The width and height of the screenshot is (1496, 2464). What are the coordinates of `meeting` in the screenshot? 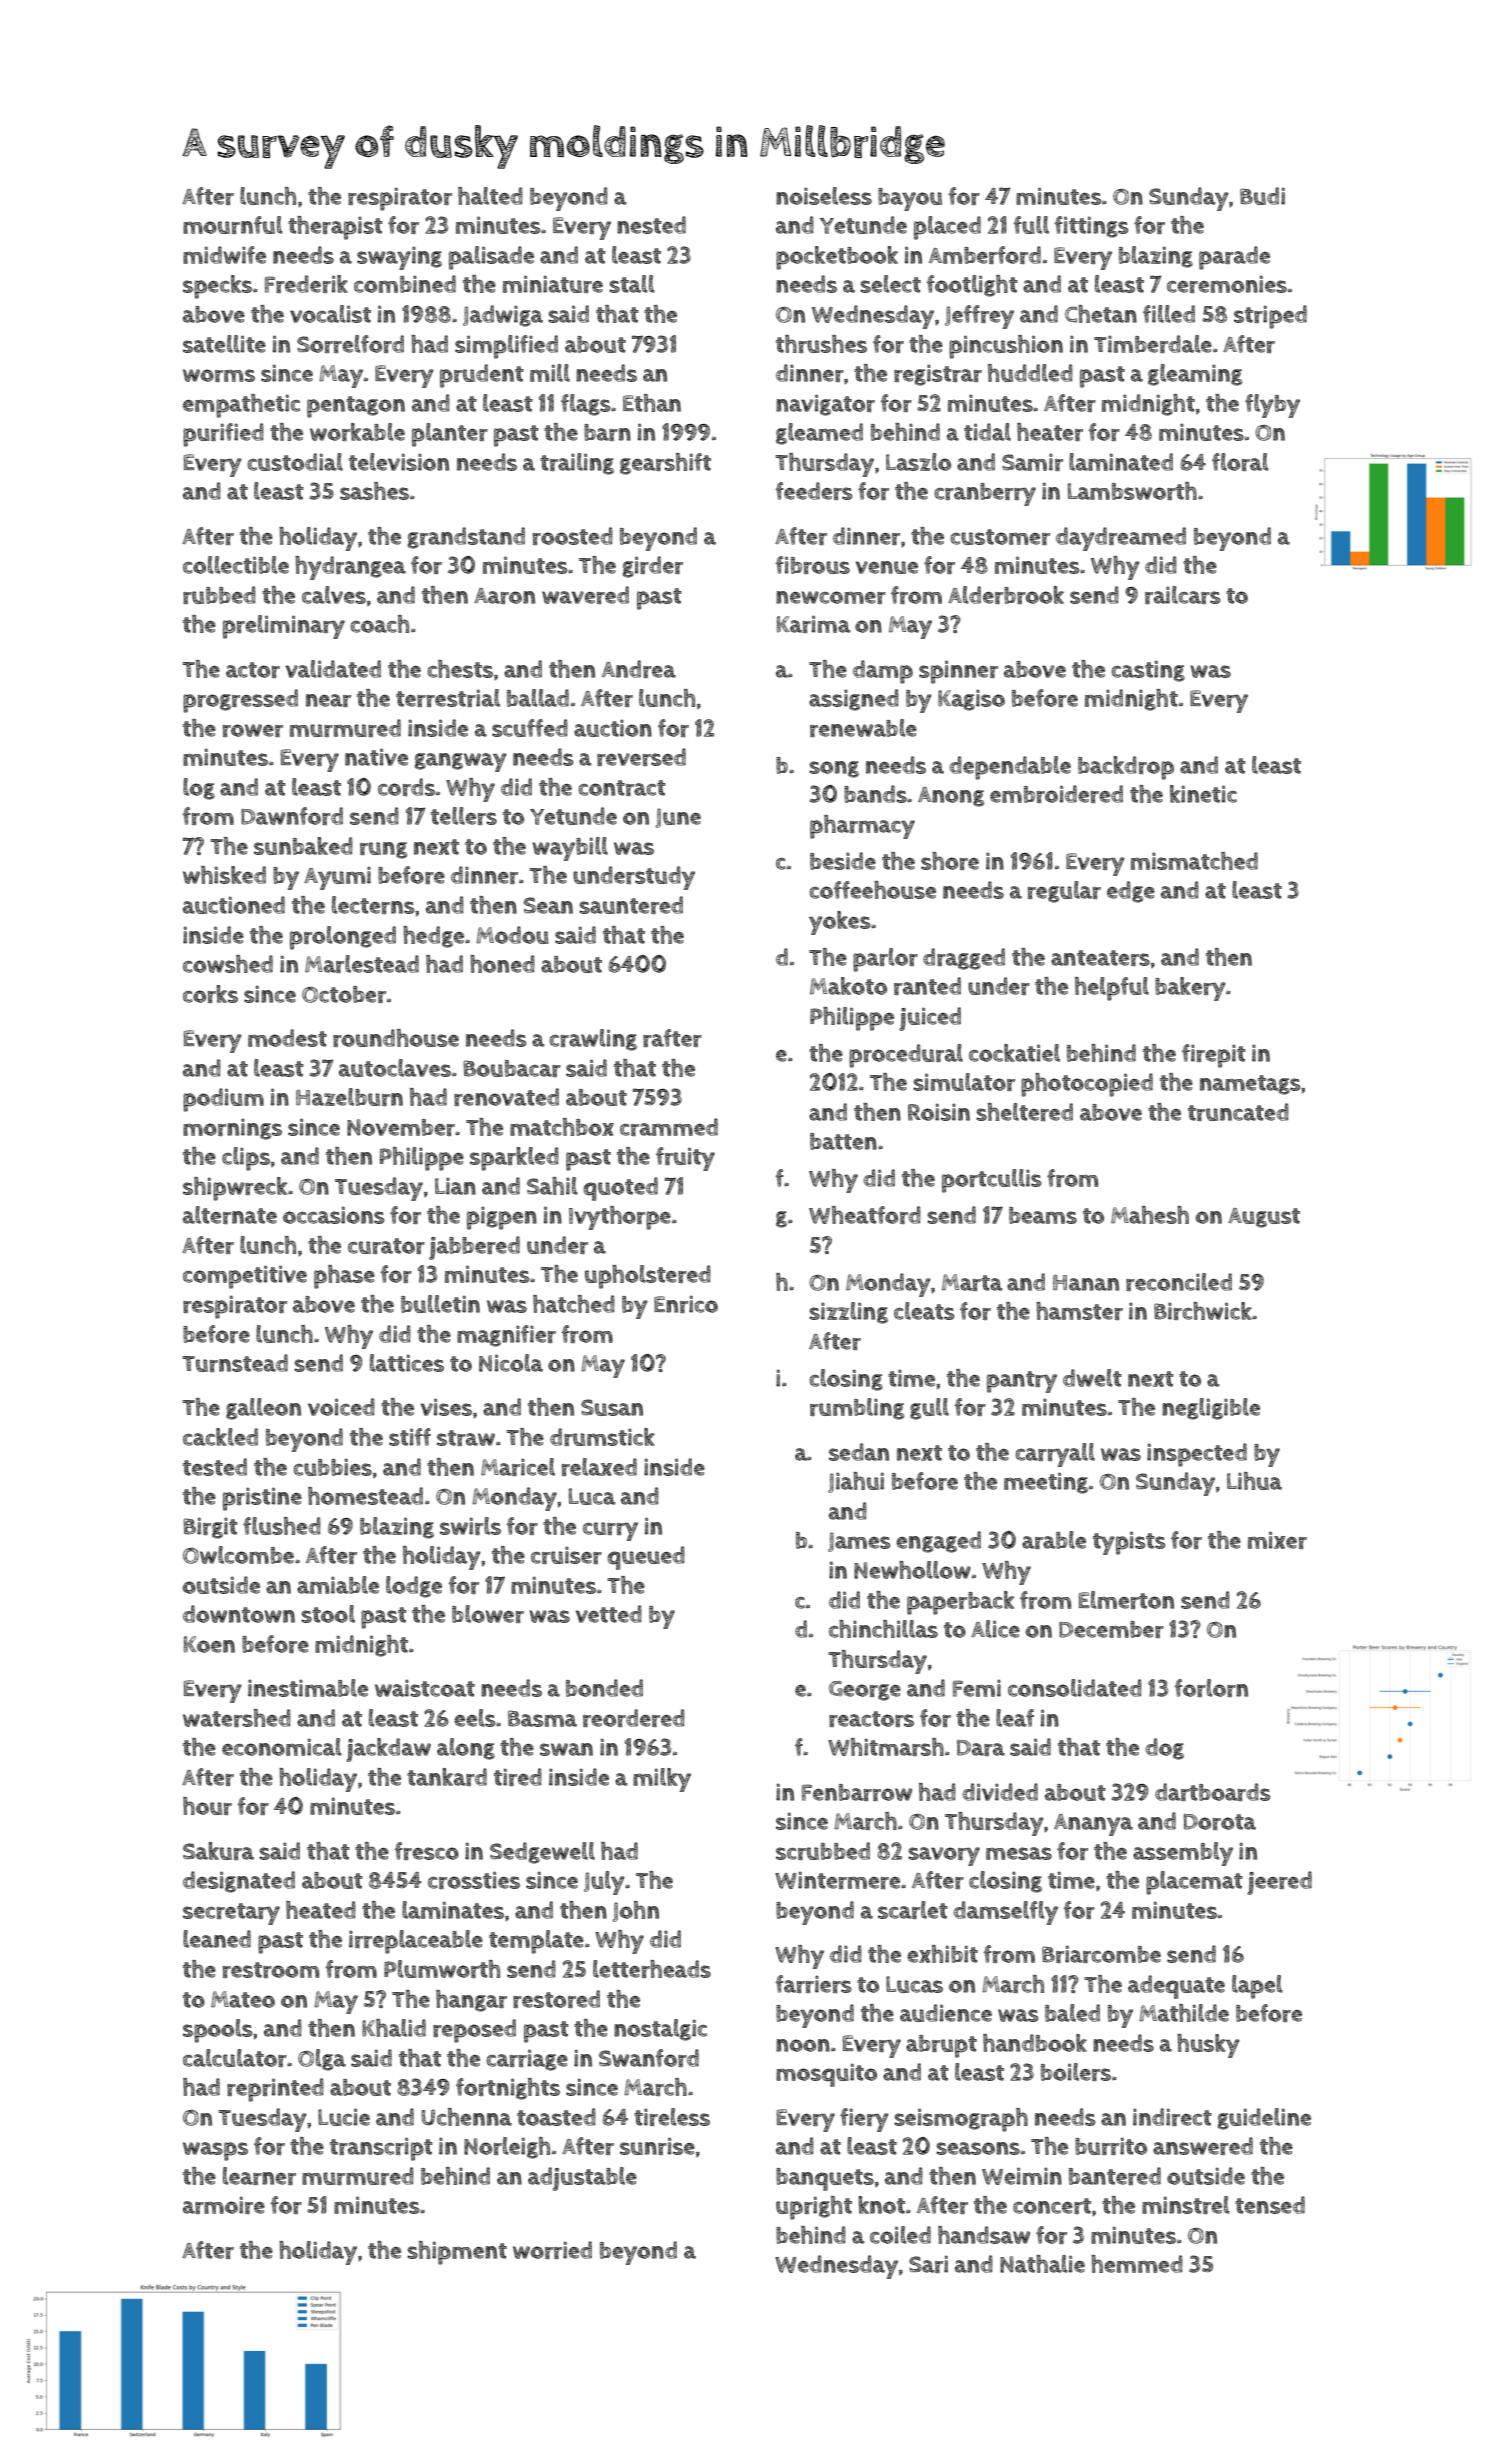 It's located at (1046, 1483).
